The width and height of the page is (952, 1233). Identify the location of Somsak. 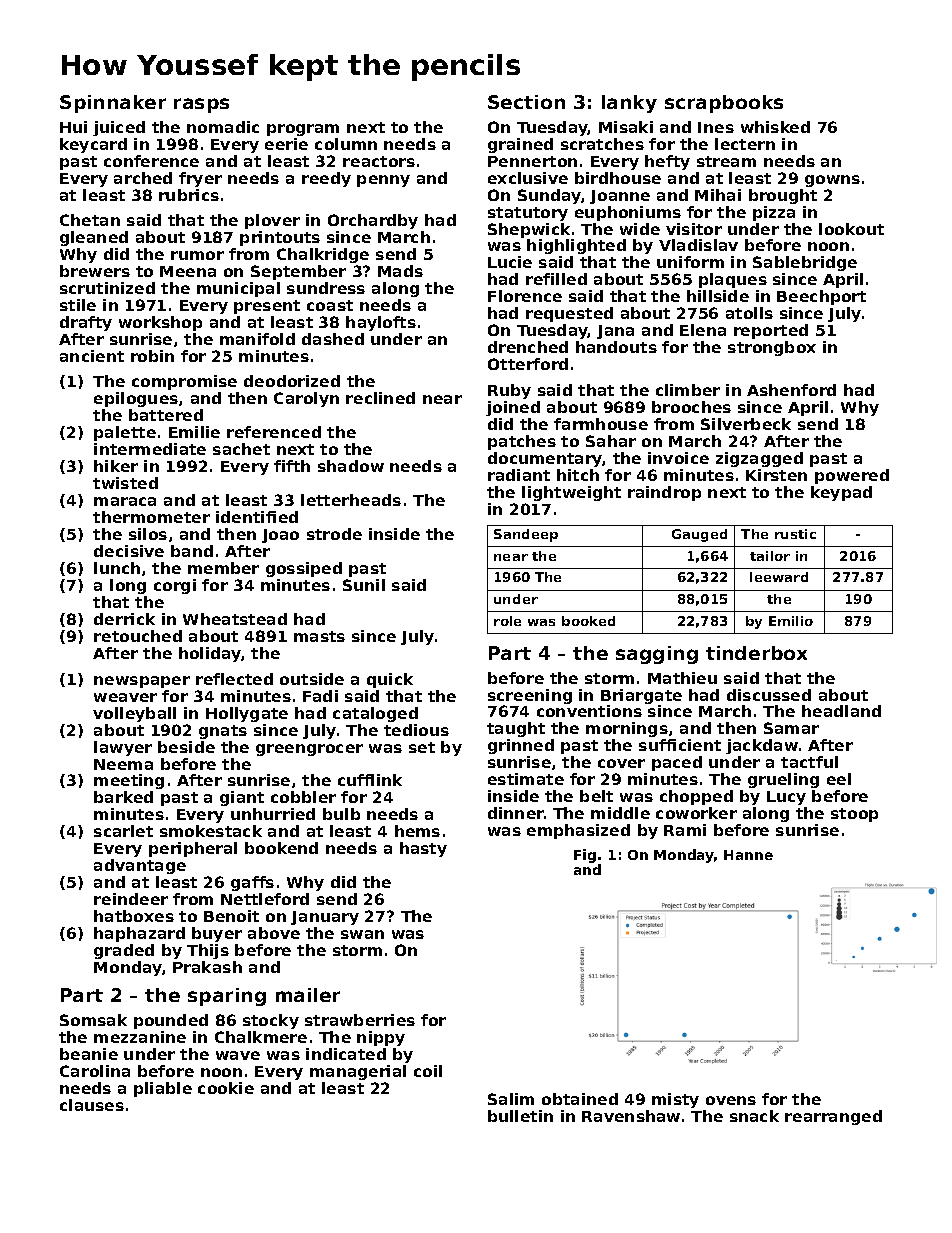
(93, 1020).
